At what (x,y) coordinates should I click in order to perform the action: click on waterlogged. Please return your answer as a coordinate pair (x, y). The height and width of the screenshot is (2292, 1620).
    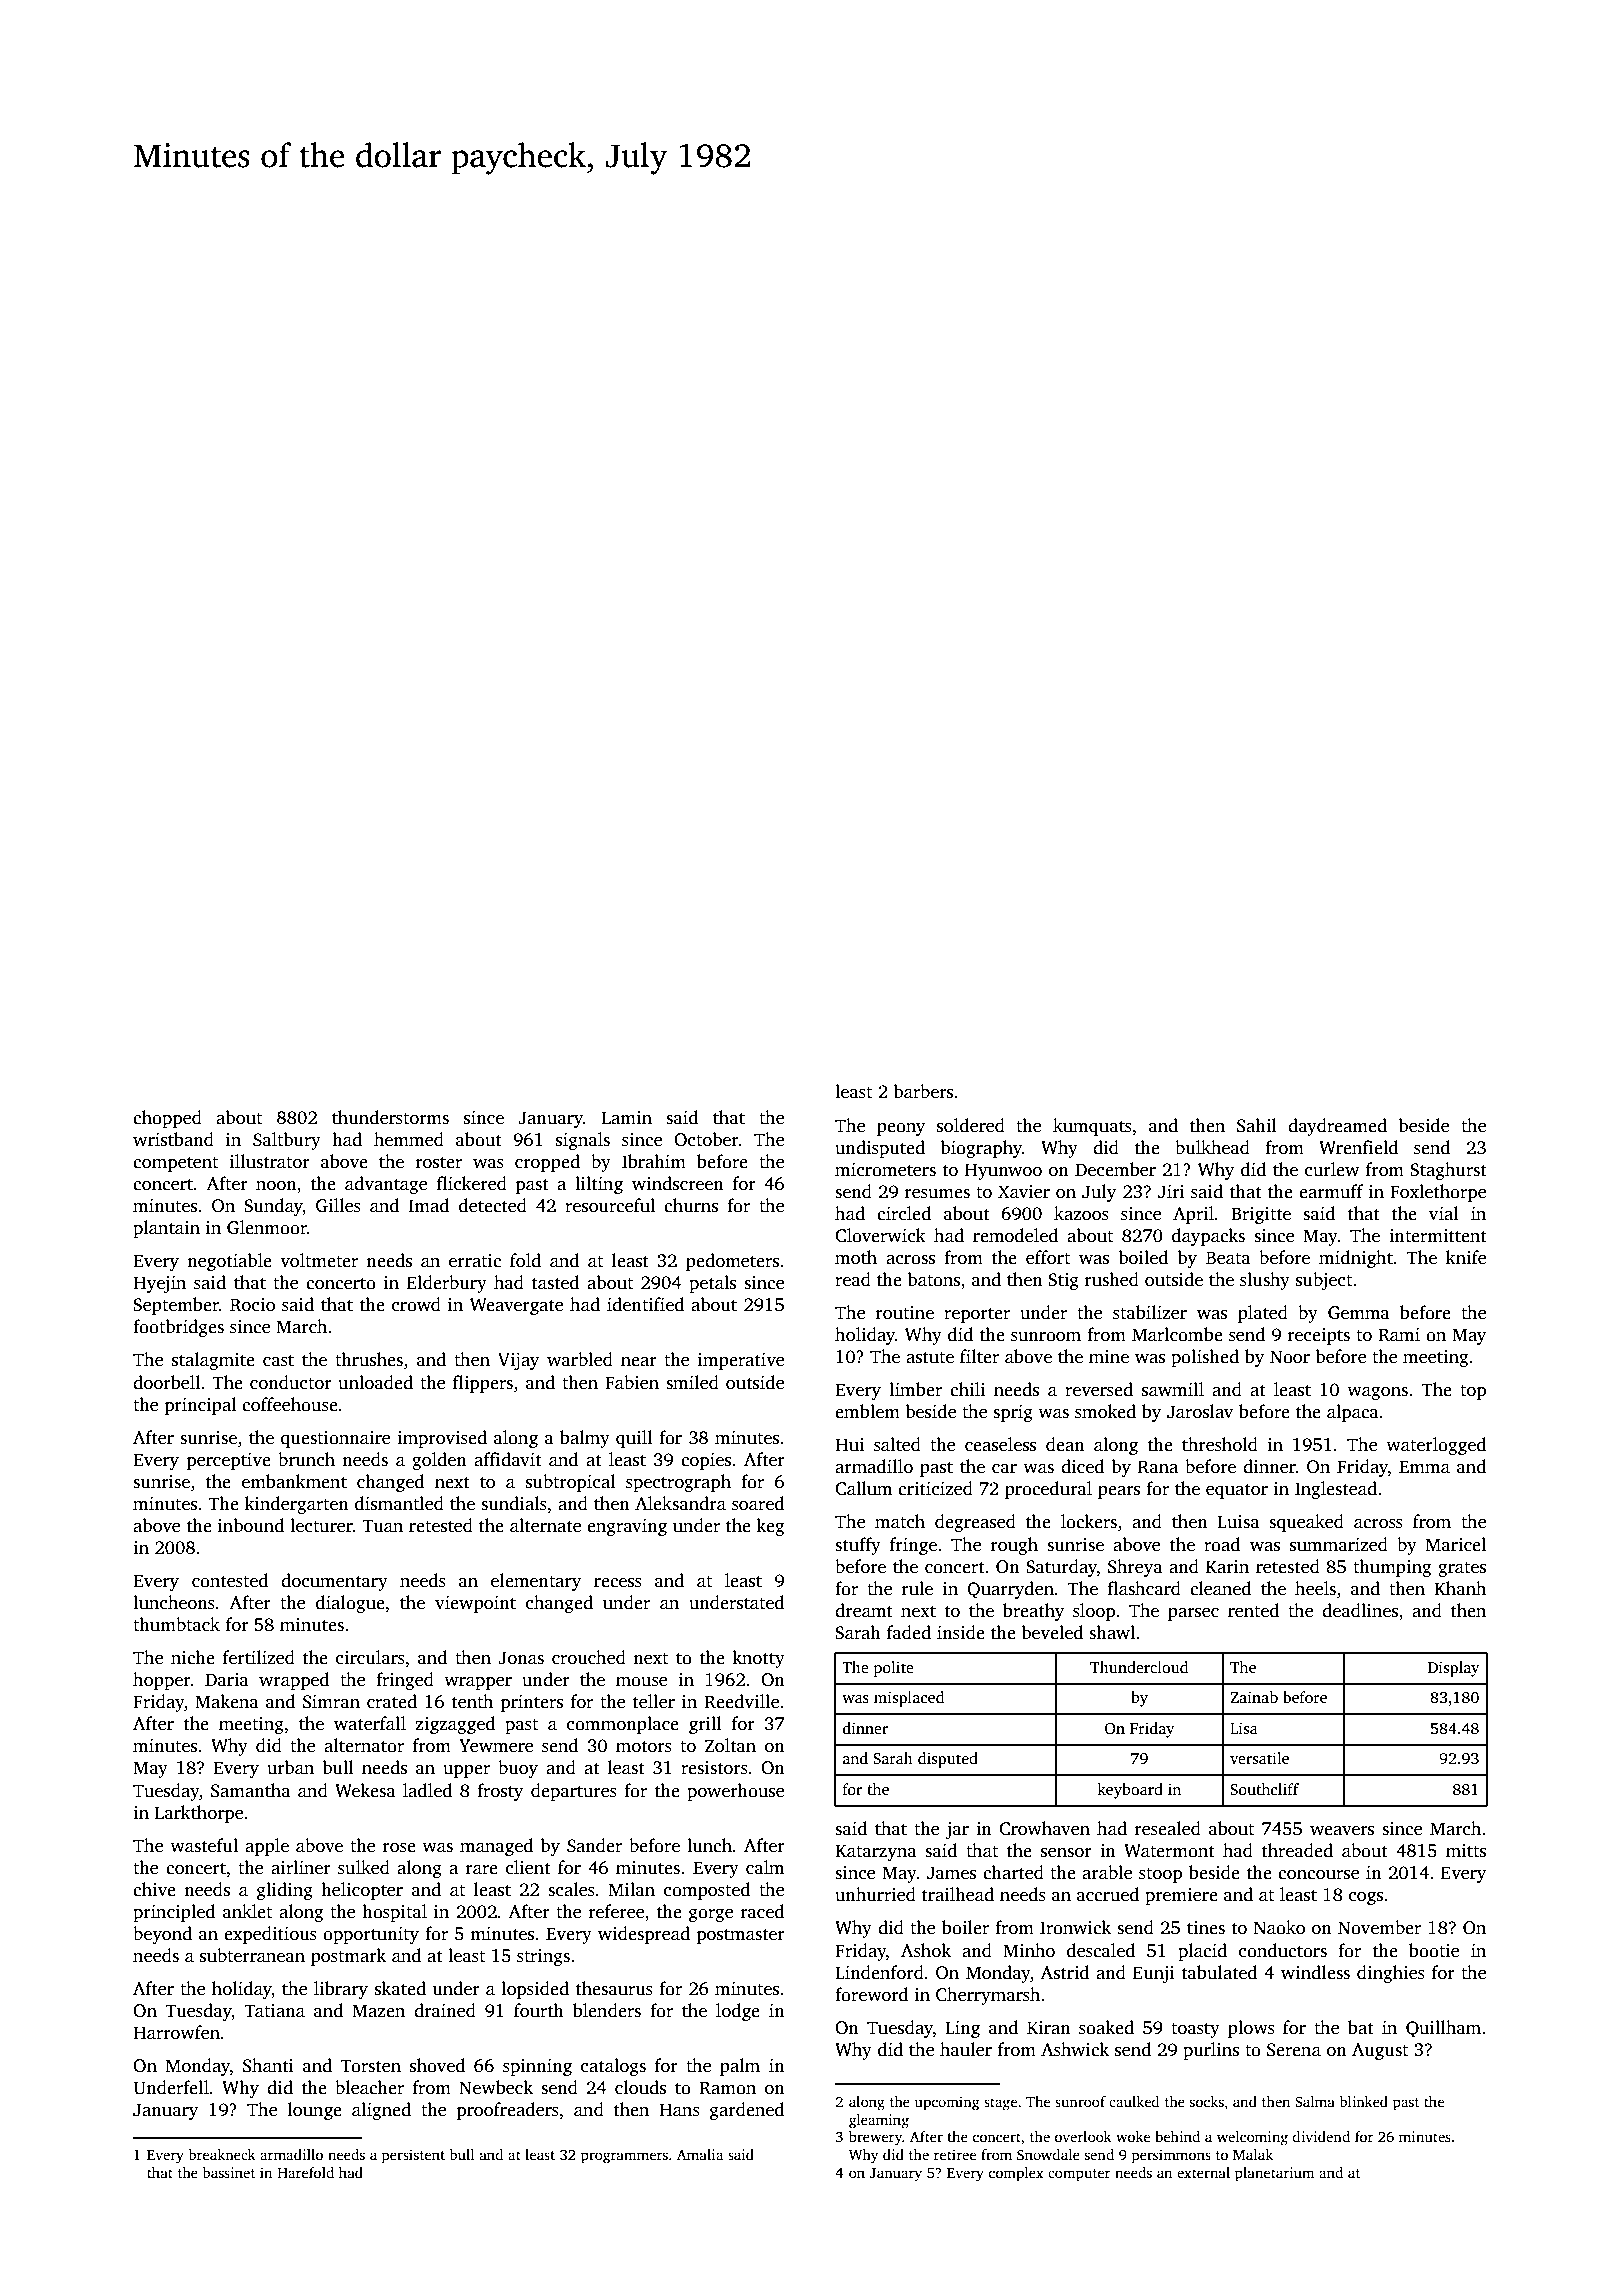
    Looking at the image, I should click on (1436, 1446).
